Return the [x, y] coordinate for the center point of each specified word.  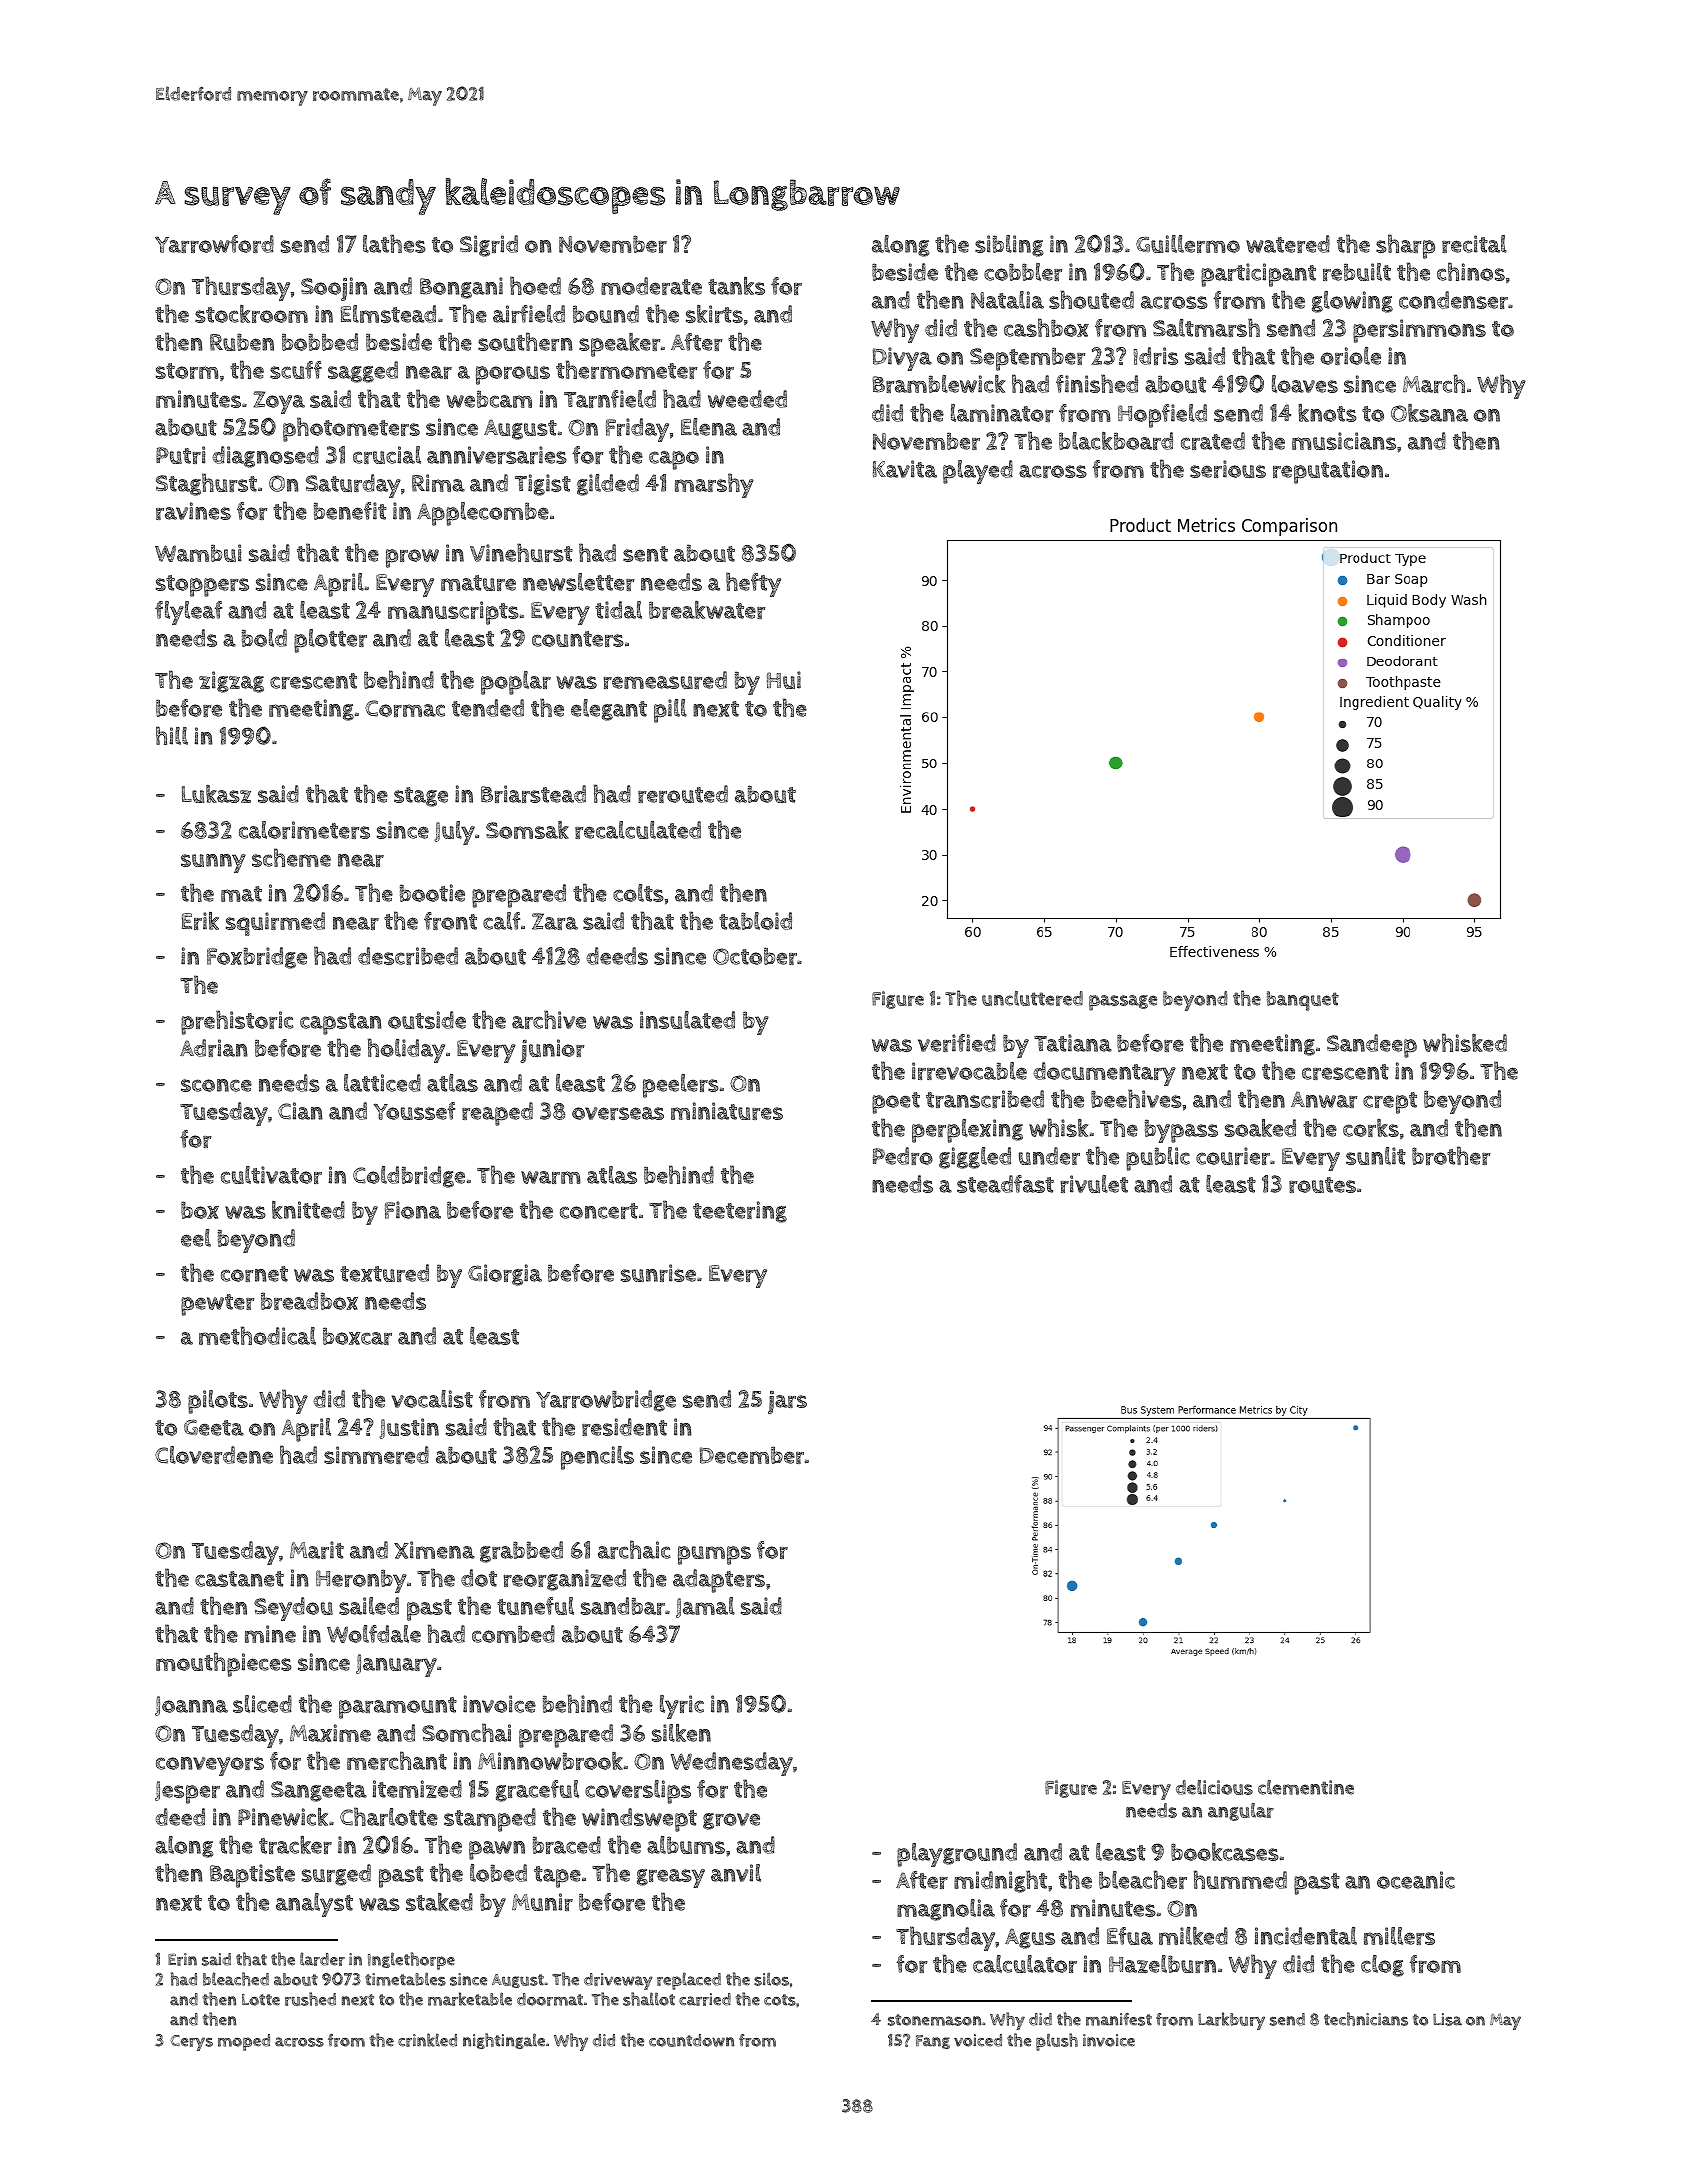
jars [787, 1402]
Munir [542, 1902]
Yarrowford [214, 244]
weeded [747, 399]
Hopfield [1162, 416]
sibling [1009, 246]
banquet [1303, 1001]
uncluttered [1032, 998]
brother [1451, 1155]
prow [412, 558]
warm [550, 1177]
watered [1288, 244]
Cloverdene [214, 1455]
